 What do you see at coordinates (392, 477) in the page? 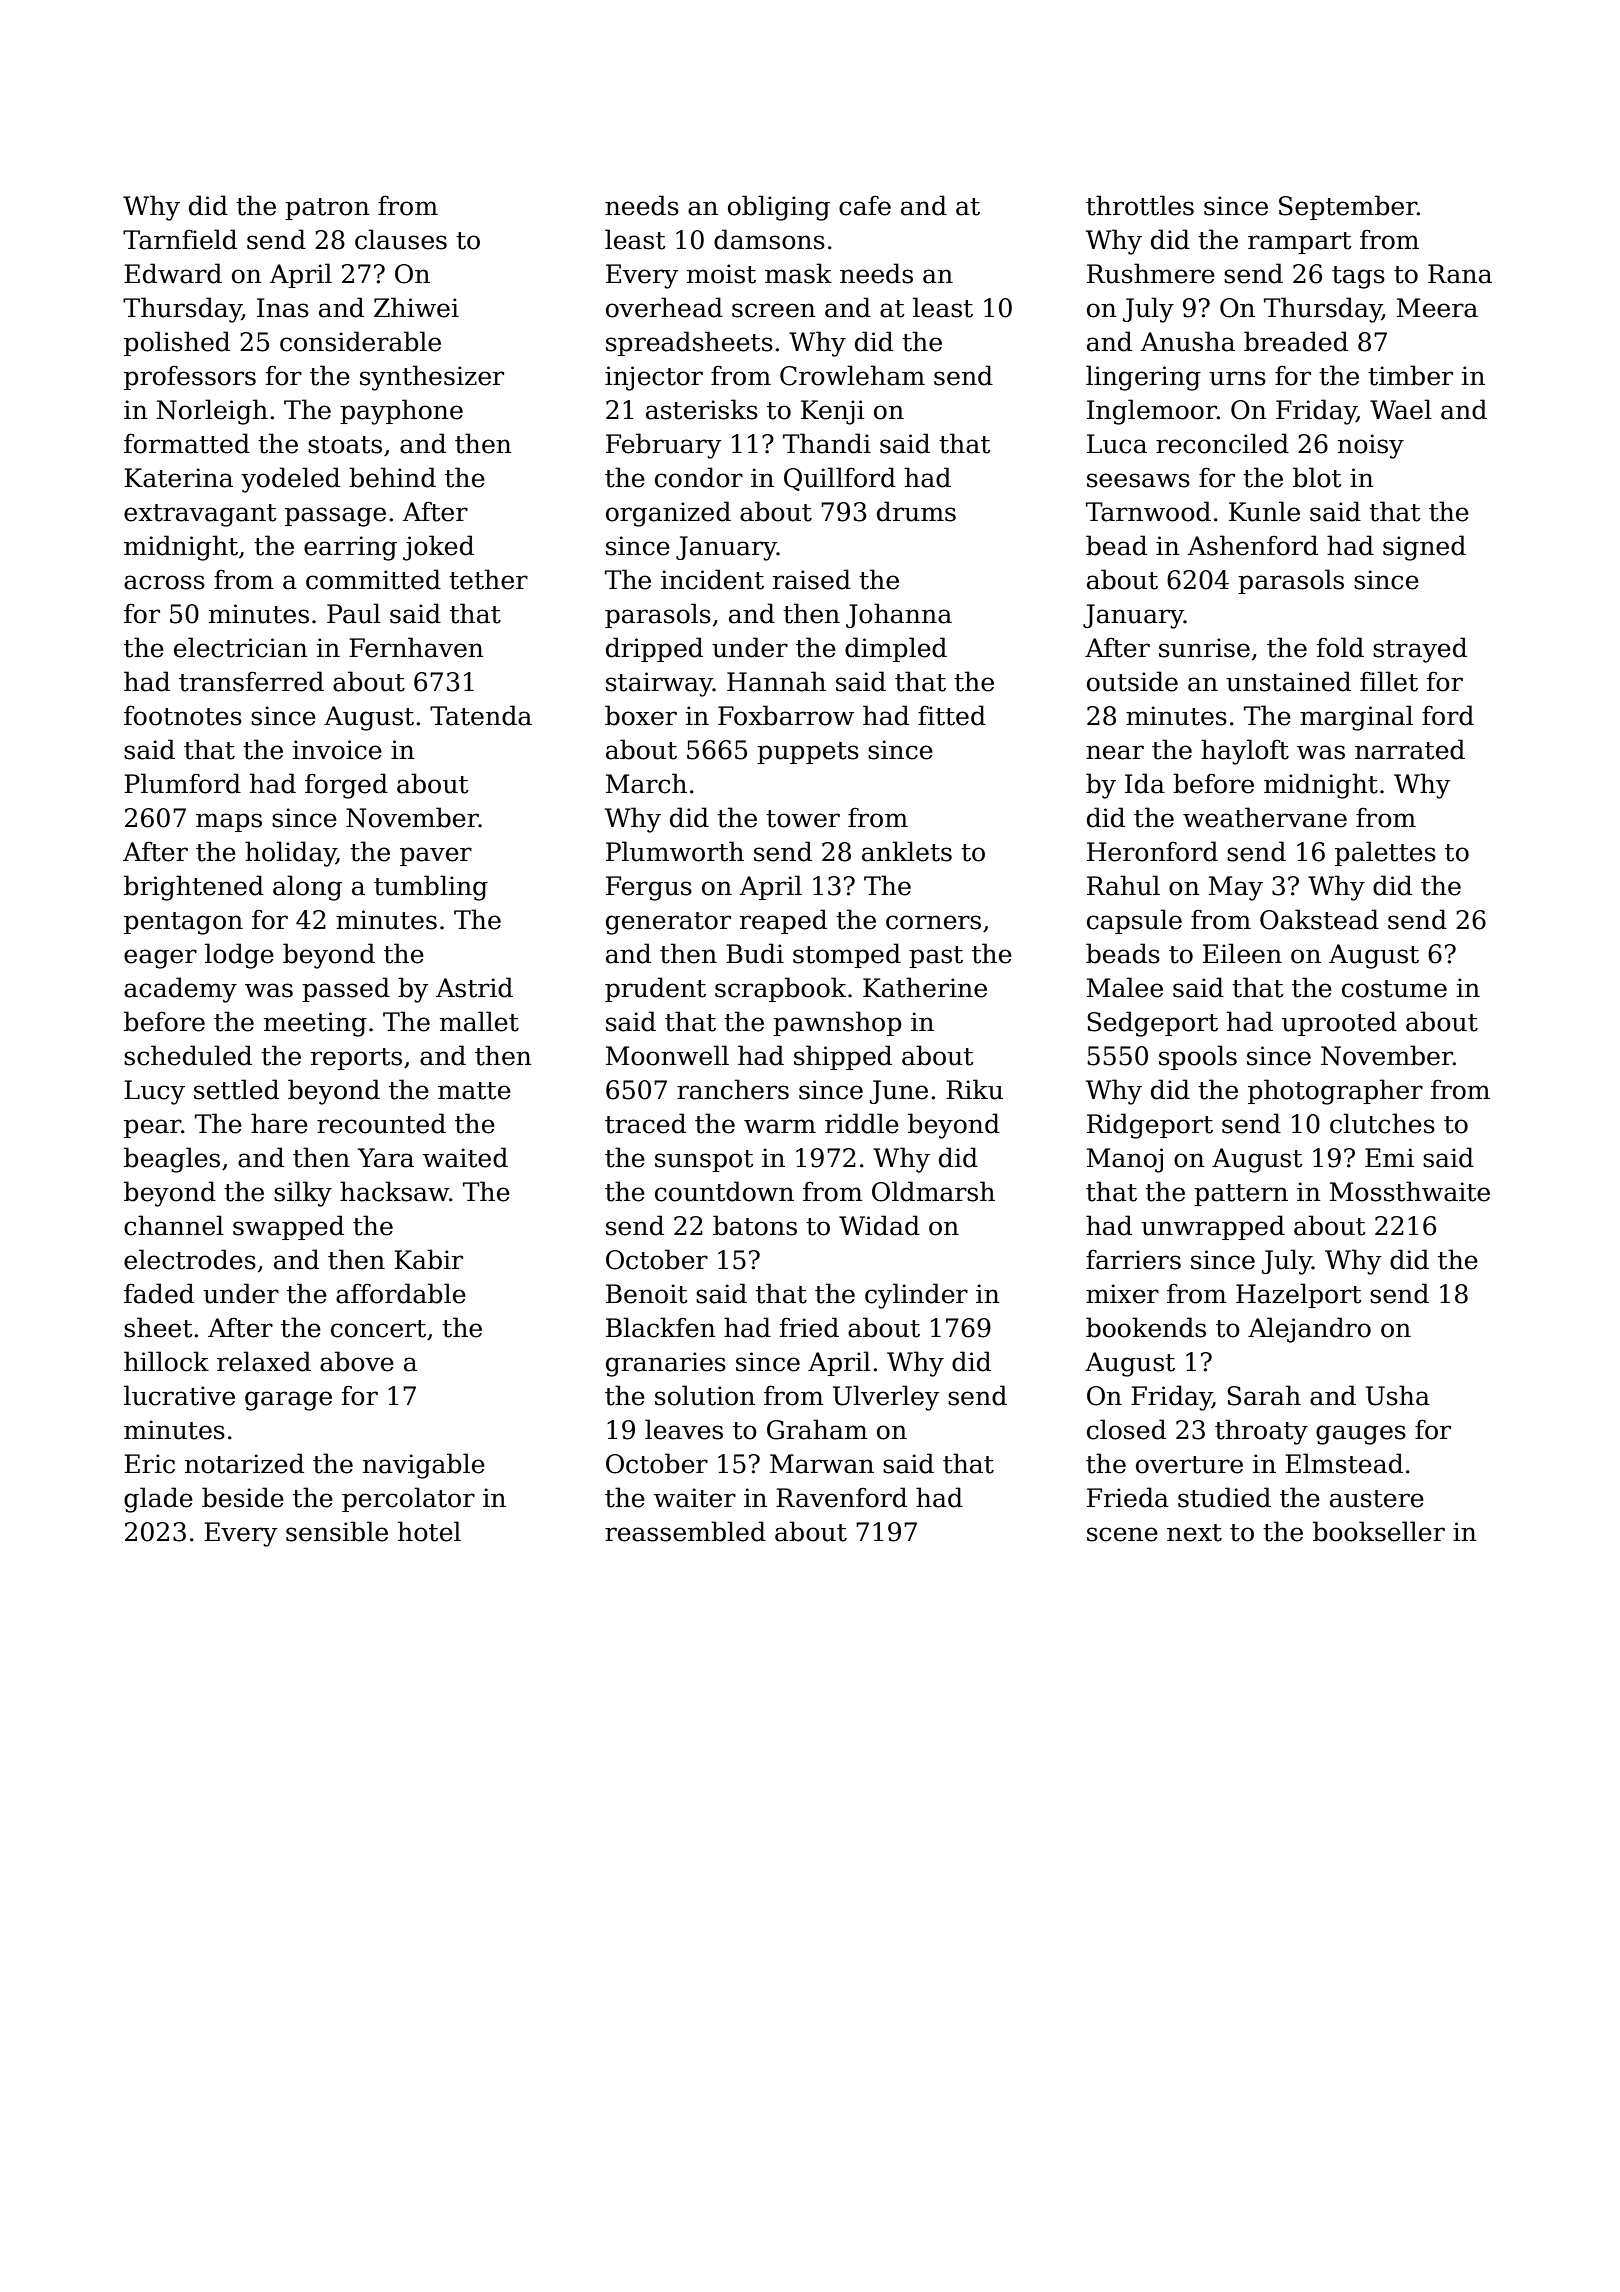
I see `behind` at bounding box center [392, 477].
